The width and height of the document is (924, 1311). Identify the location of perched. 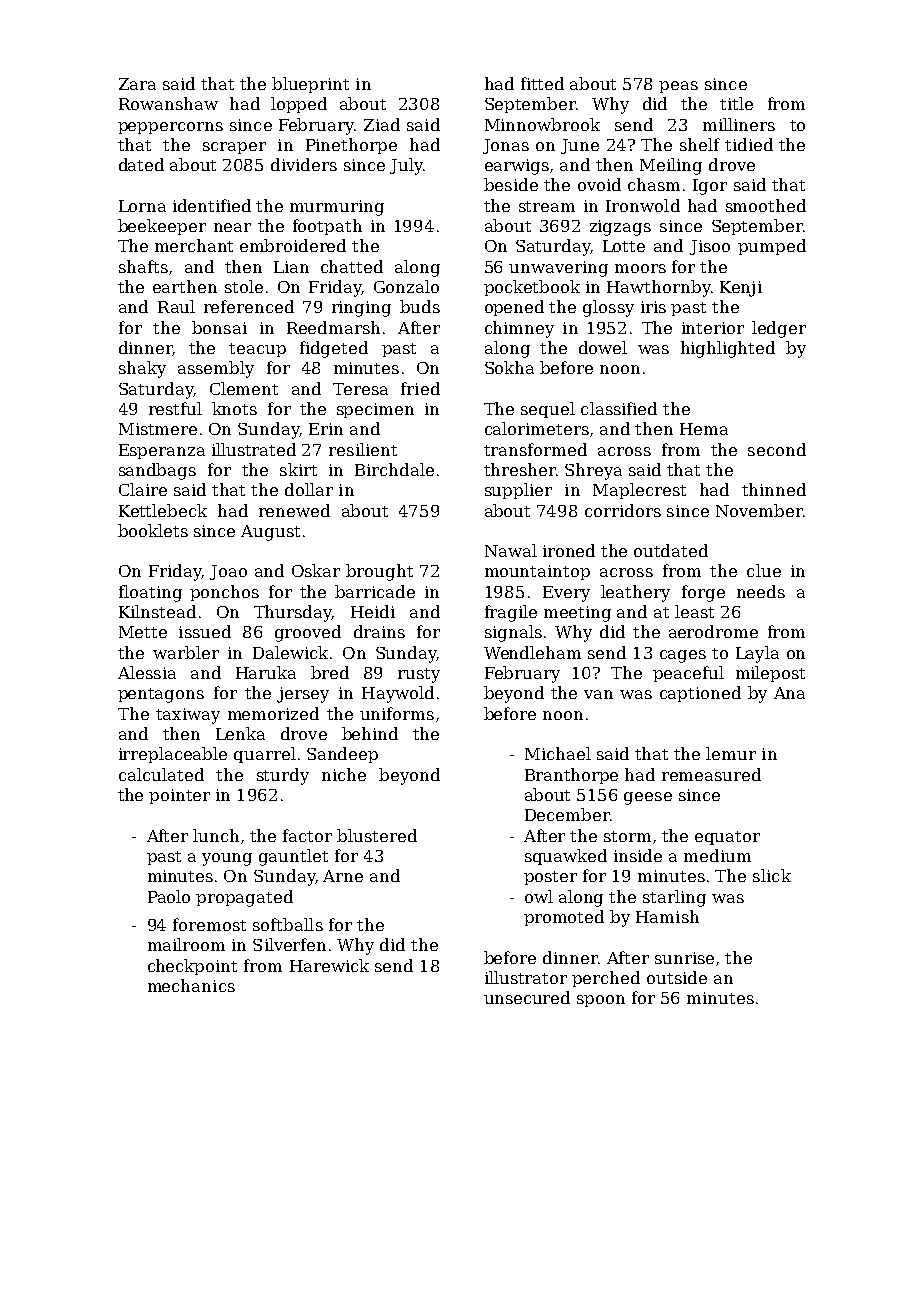
(606, 979).
